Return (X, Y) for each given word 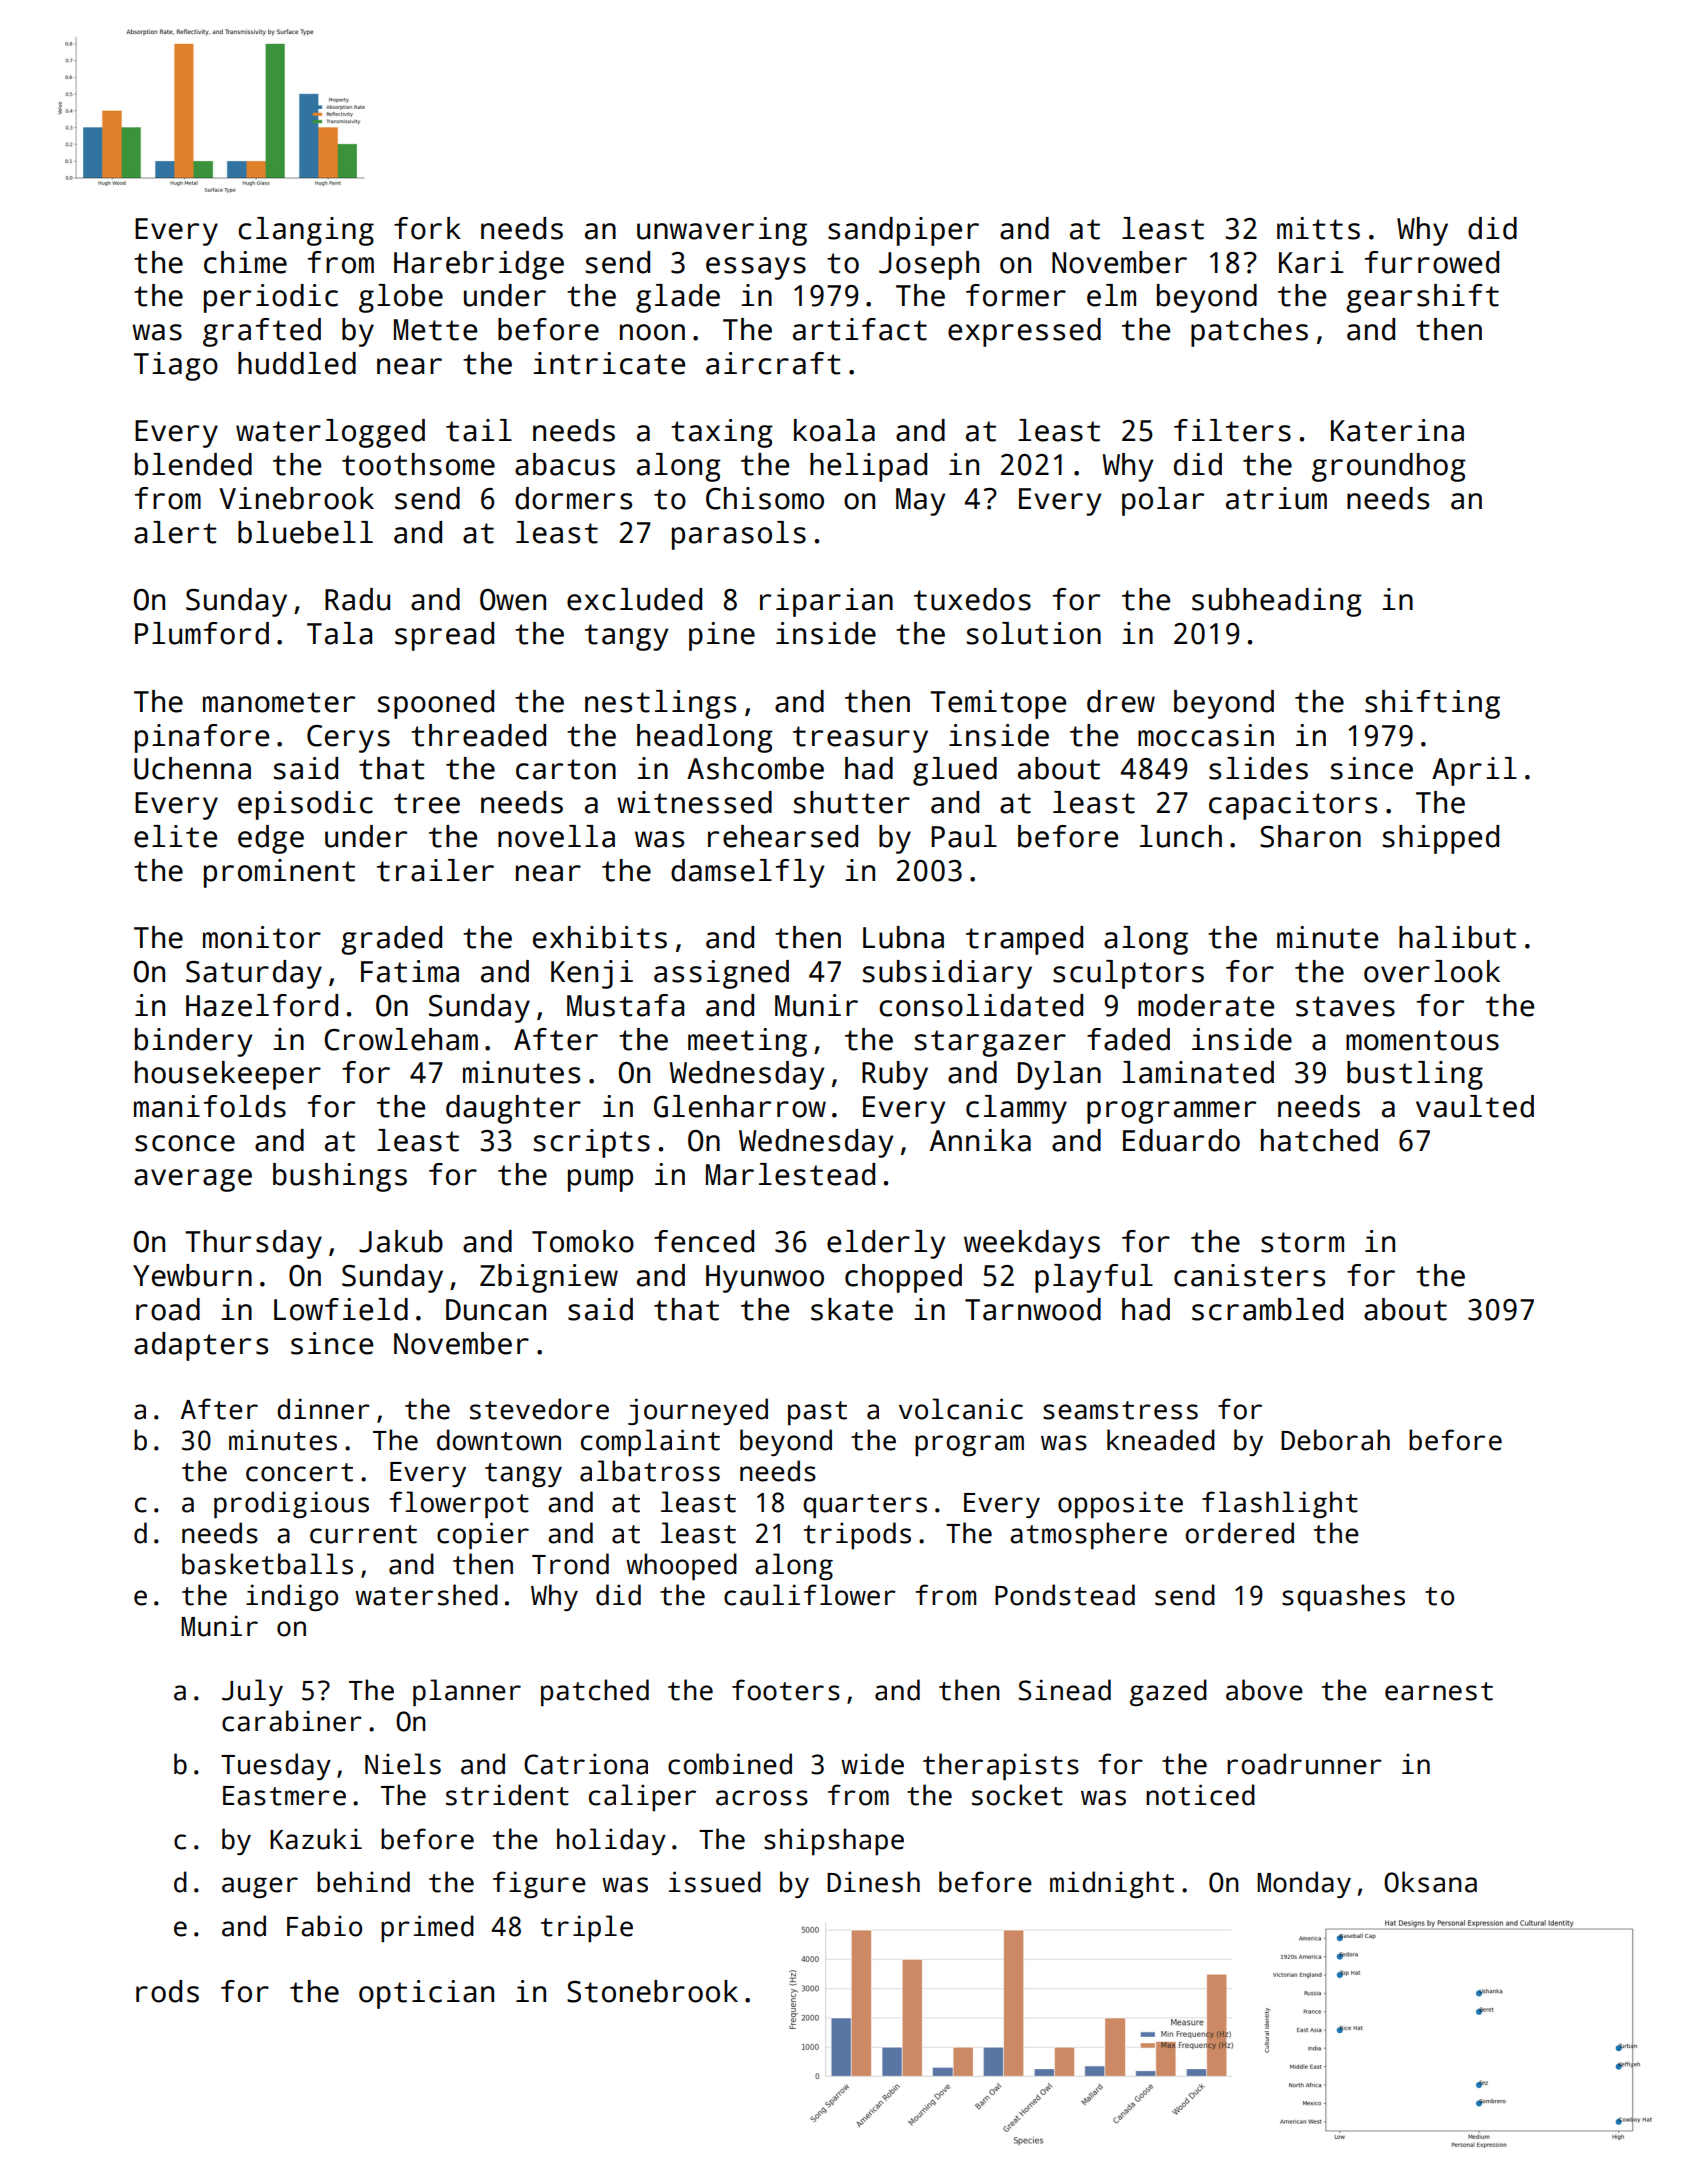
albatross (650, 1471)
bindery (193, 1042)
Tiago (176, 366)
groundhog (1389, 467)
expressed (1024, 332)
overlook (1432, 971)
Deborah (1335, 1440)
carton (566, 769)
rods (167, 1991)
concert (299, 1472)
